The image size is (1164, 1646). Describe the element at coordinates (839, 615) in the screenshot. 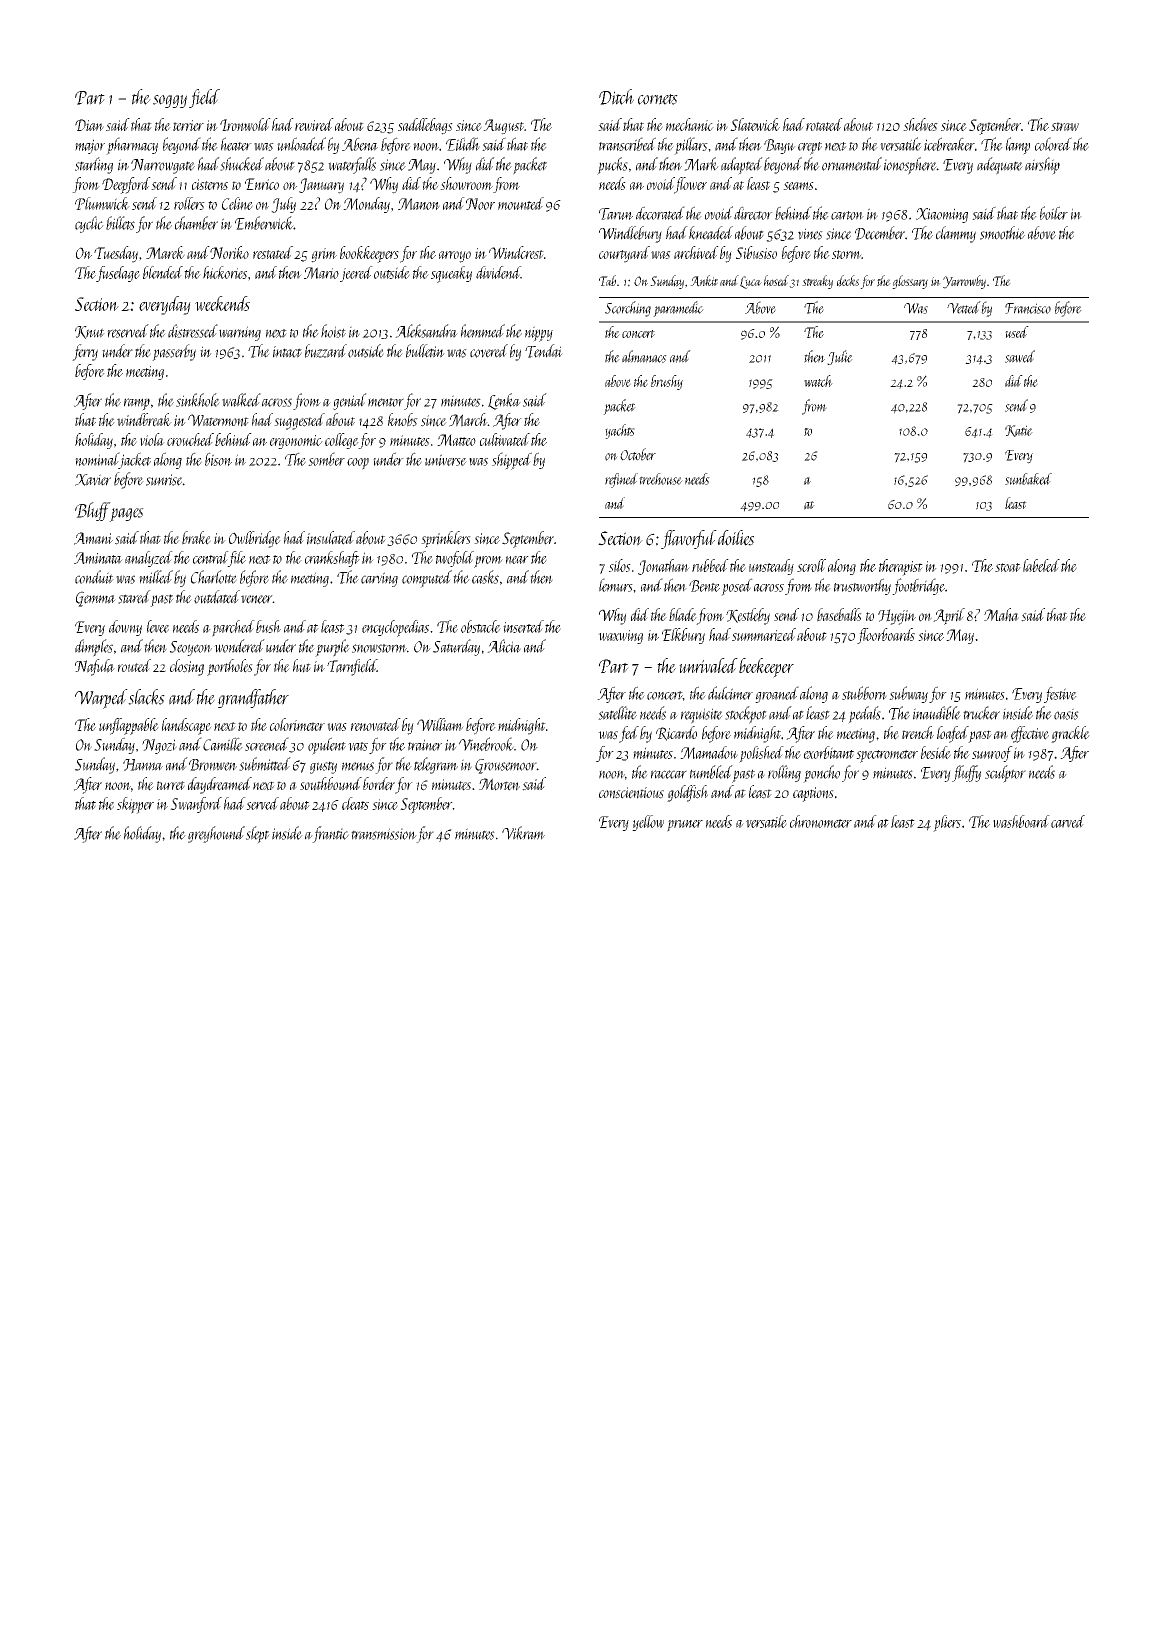

I see `baseballs` at that location.
